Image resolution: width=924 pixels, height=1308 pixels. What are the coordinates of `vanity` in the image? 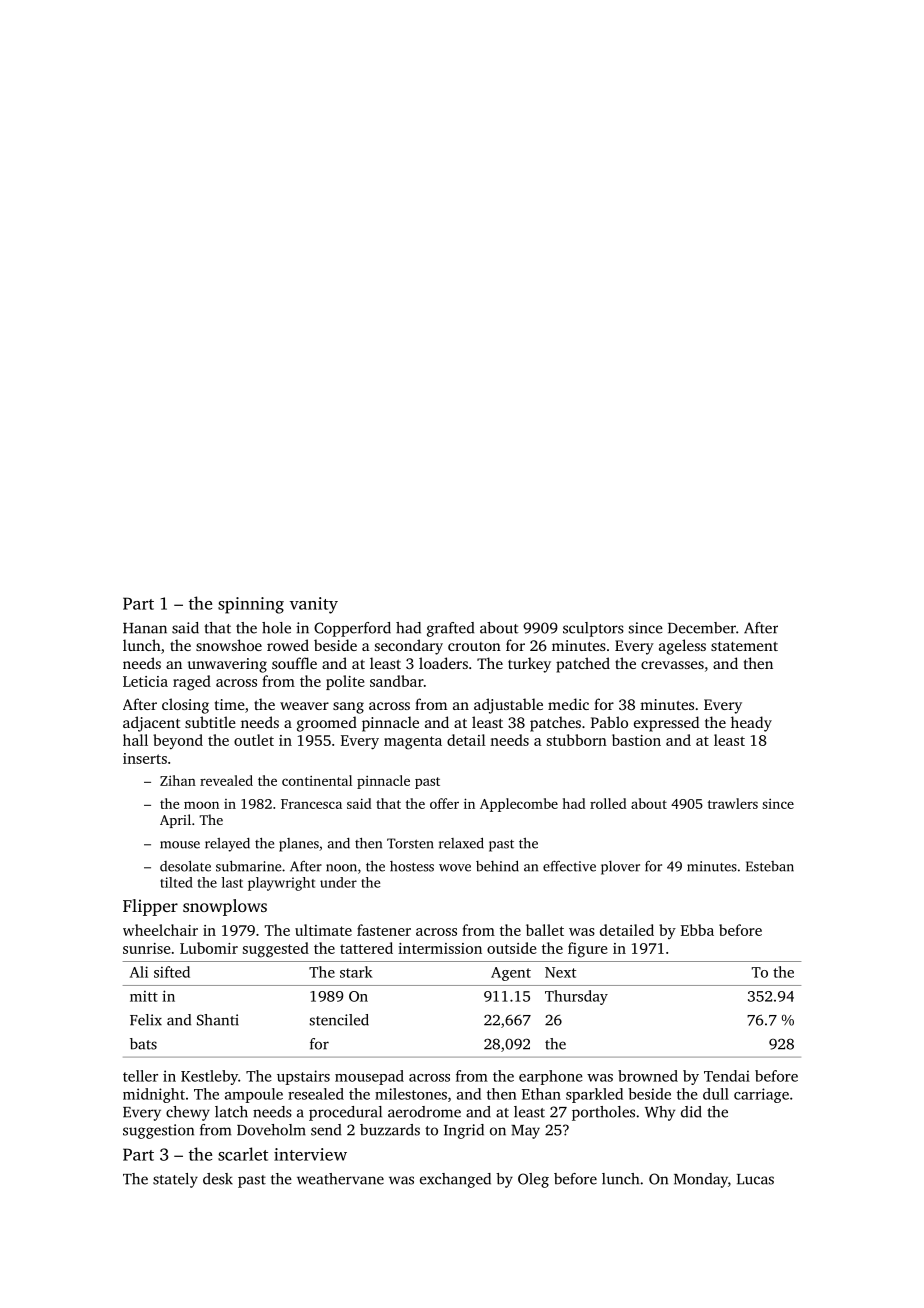 It's located at (314, 605).
